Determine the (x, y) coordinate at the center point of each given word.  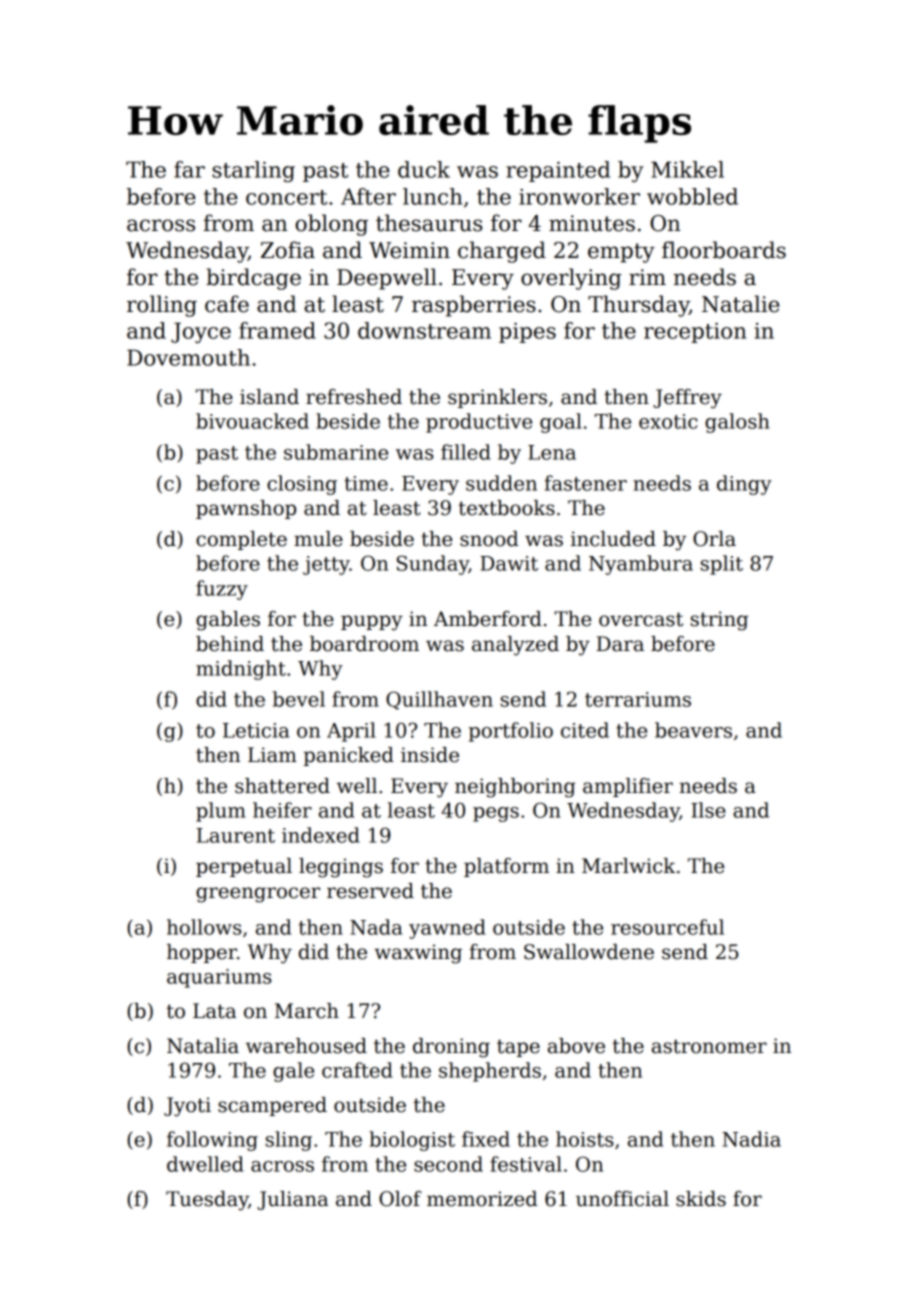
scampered (272, 1106)
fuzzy (222, 590)
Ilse (708, 810)
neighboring (515, 788)
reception (695, 333)
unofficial (622, 1199)
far (189, 169)
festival (526, 1164)
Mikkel (687, 169)
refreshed (354, 397)
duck (424, 169)
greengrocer (258, 895)
